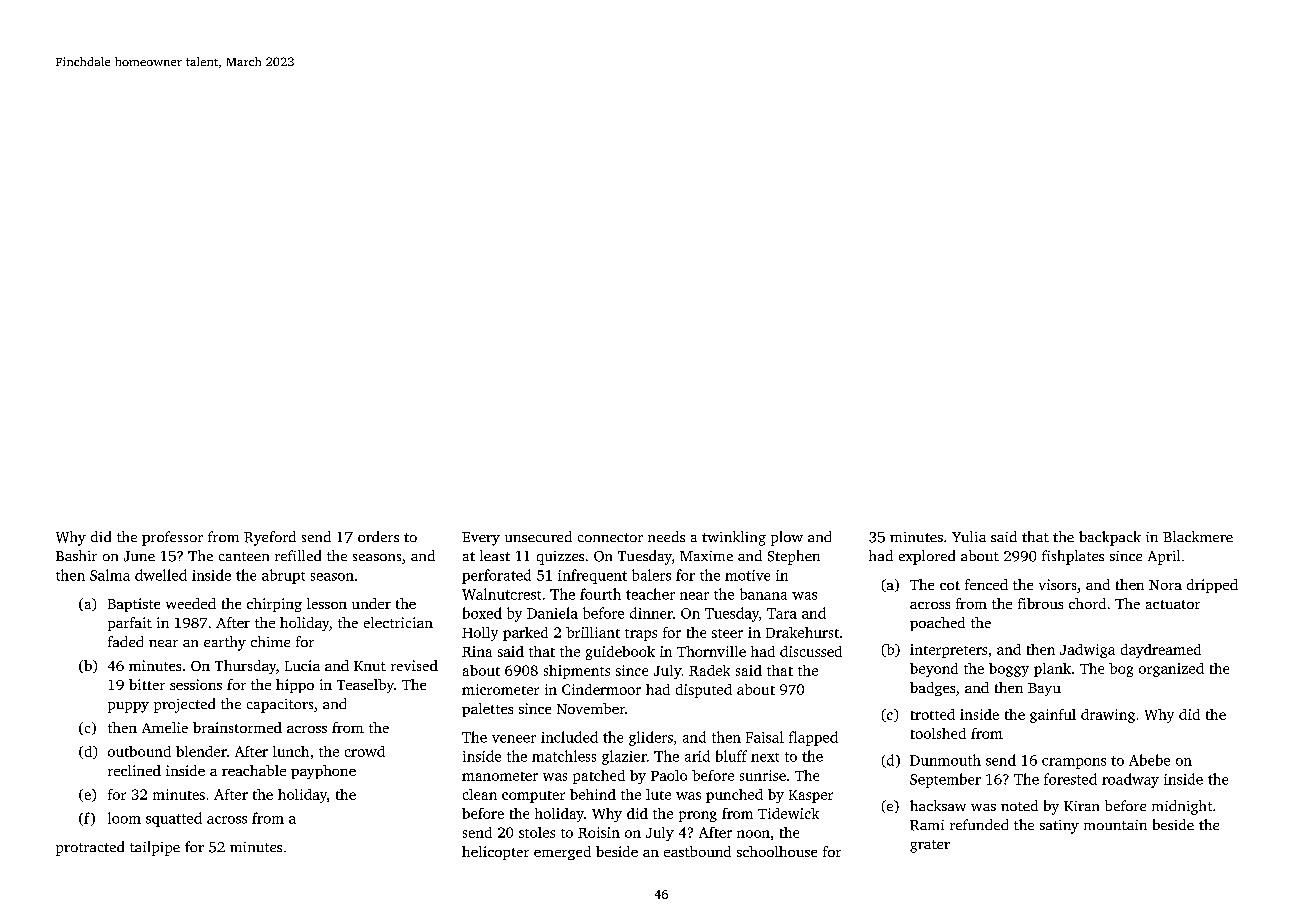  What do you see at coordinates (777, 851) in the screenshot?
I see `schoolhouse` at bounding box center [777, 851].
